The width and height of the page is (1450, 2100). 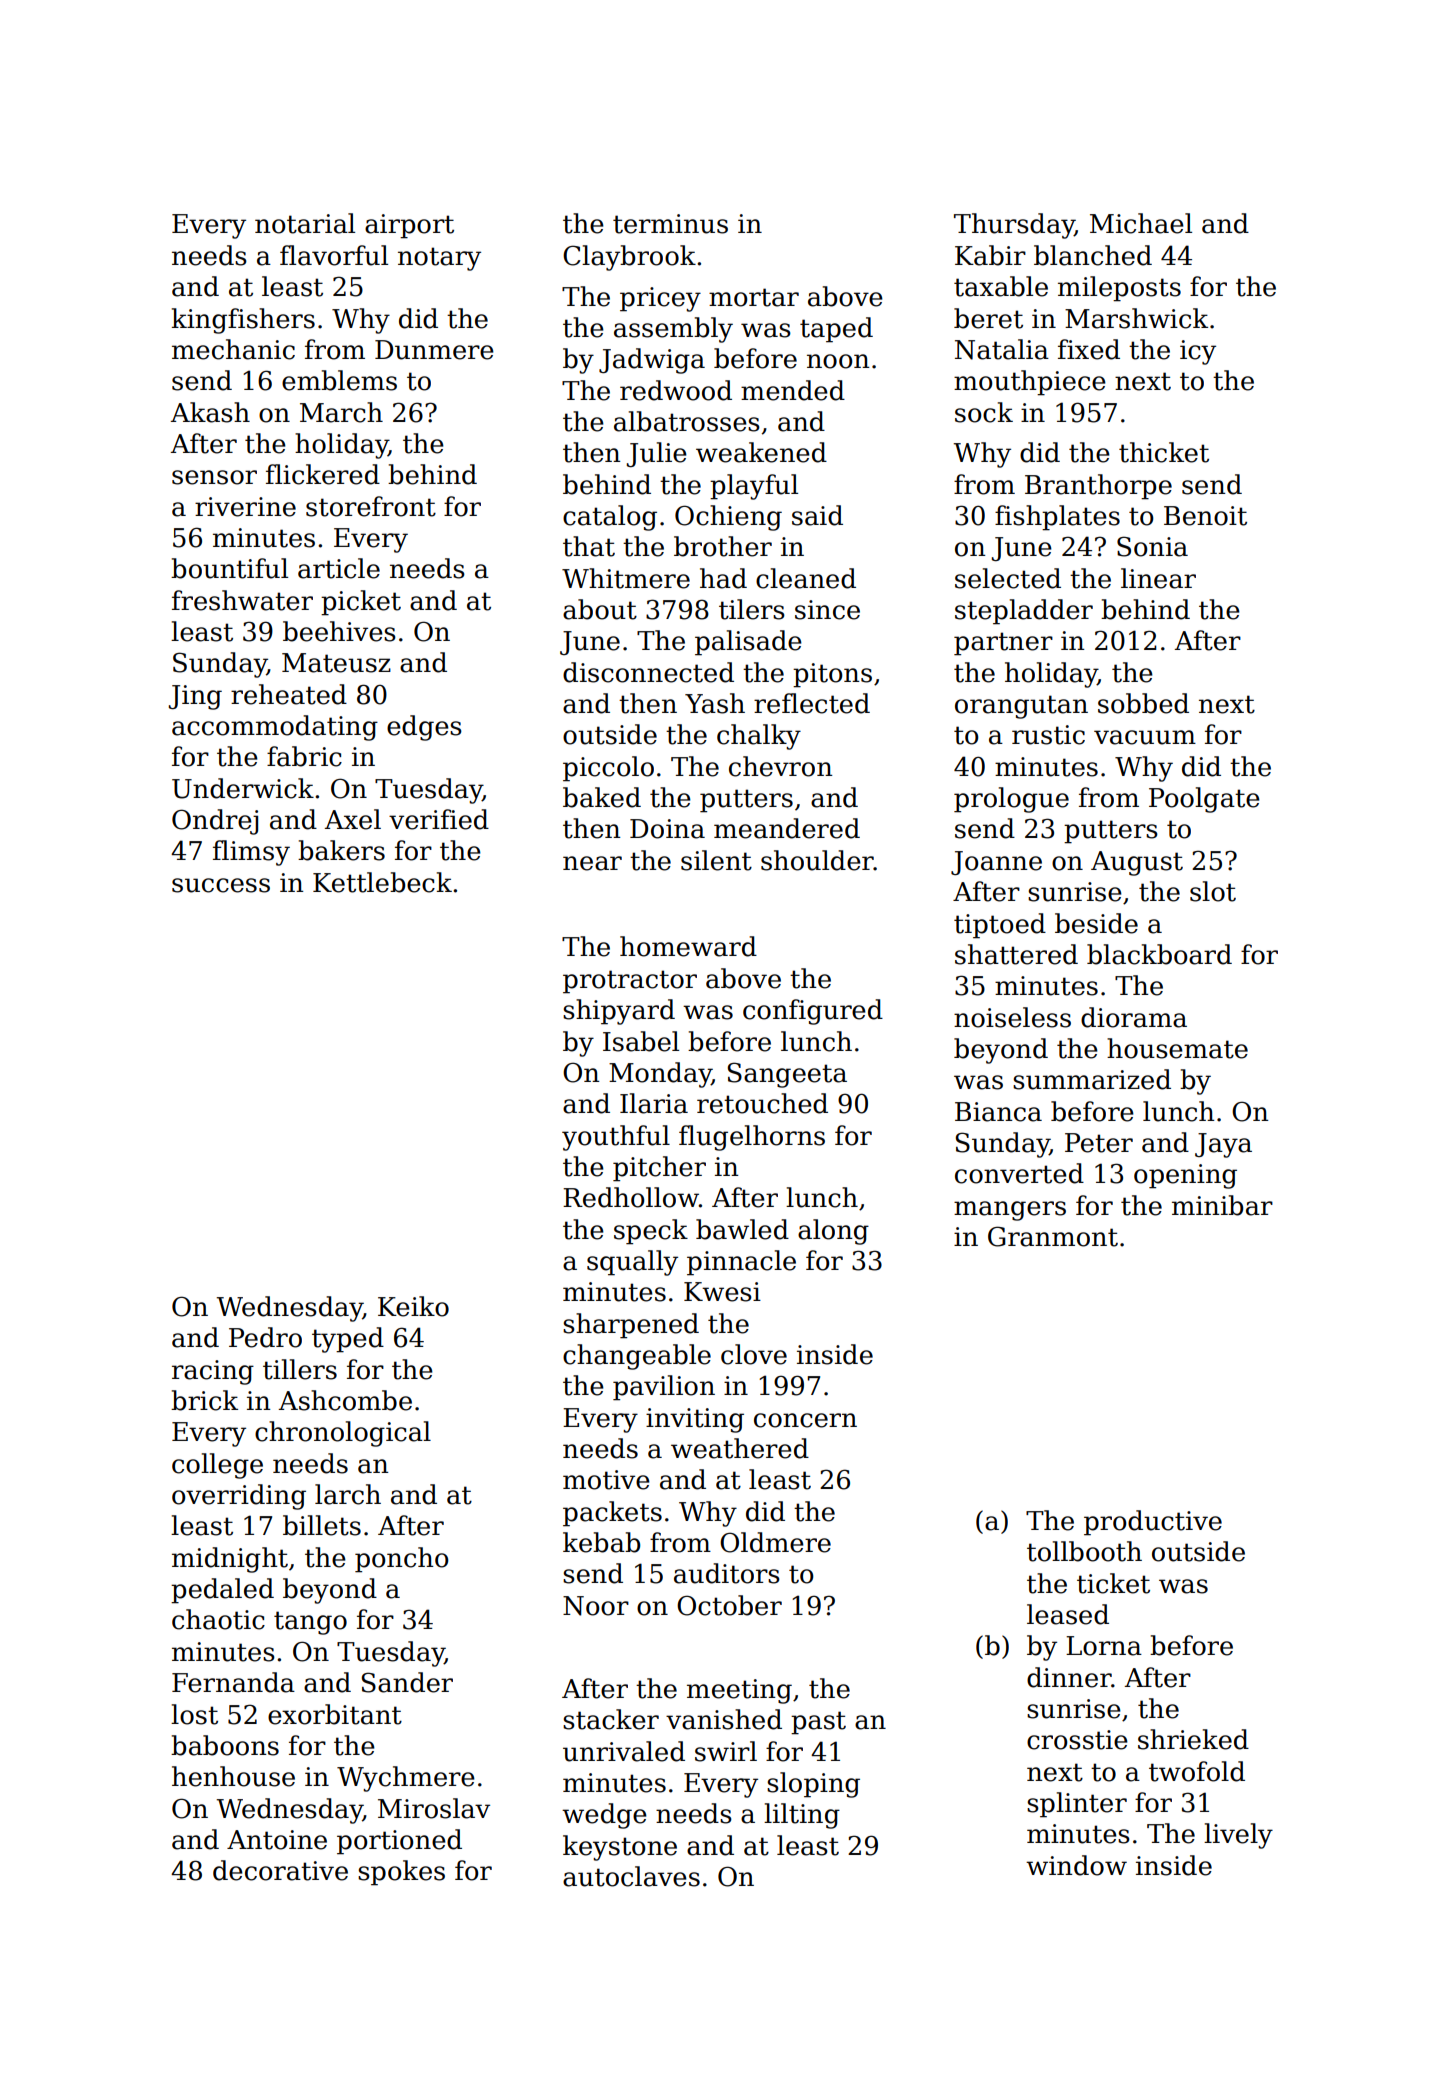 I want to click on bakers, so click(x=341, y=850).
